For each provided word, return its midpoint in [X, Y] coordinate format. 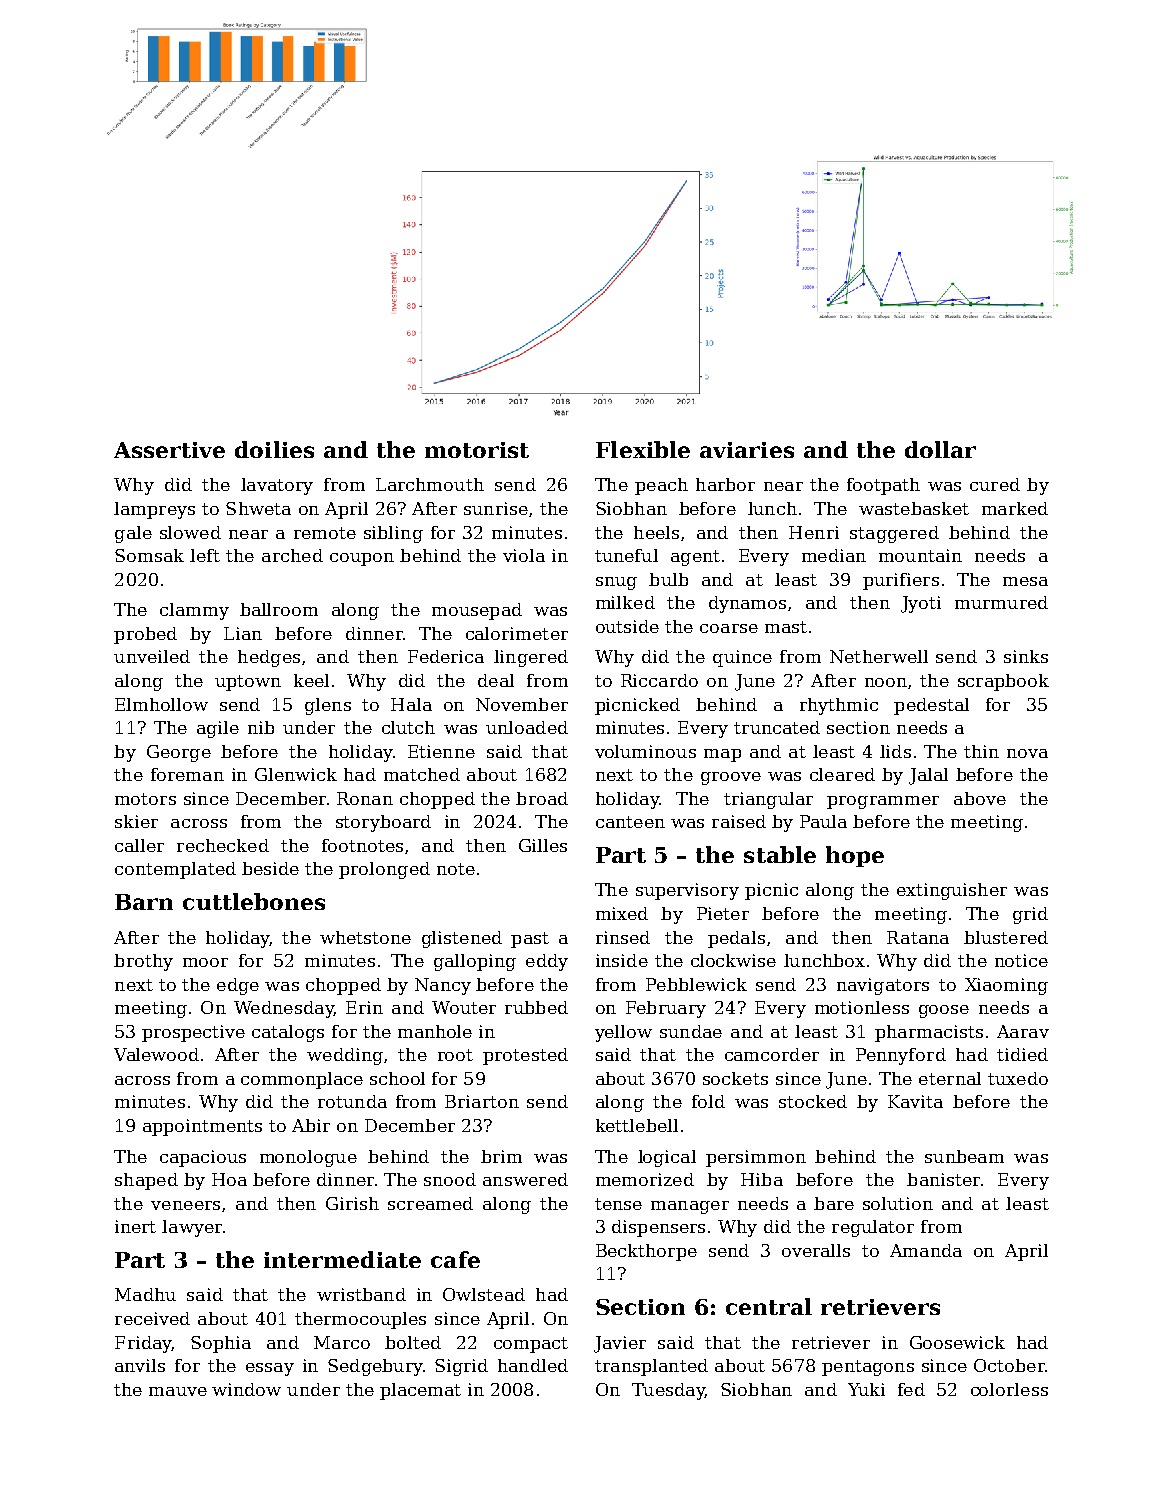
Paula [823, 821]
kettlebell [637, 1125]
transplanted [651, 1367]
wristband [361, 1294]
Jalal [928, 776]
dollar [940, 449]
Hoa [229, 1179]
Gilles [543, 845]
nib [261, 727]
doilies [274, 449]
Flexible [643, 449]
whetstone [365, 937]
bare [834, 1203]
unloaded [527, 727]
